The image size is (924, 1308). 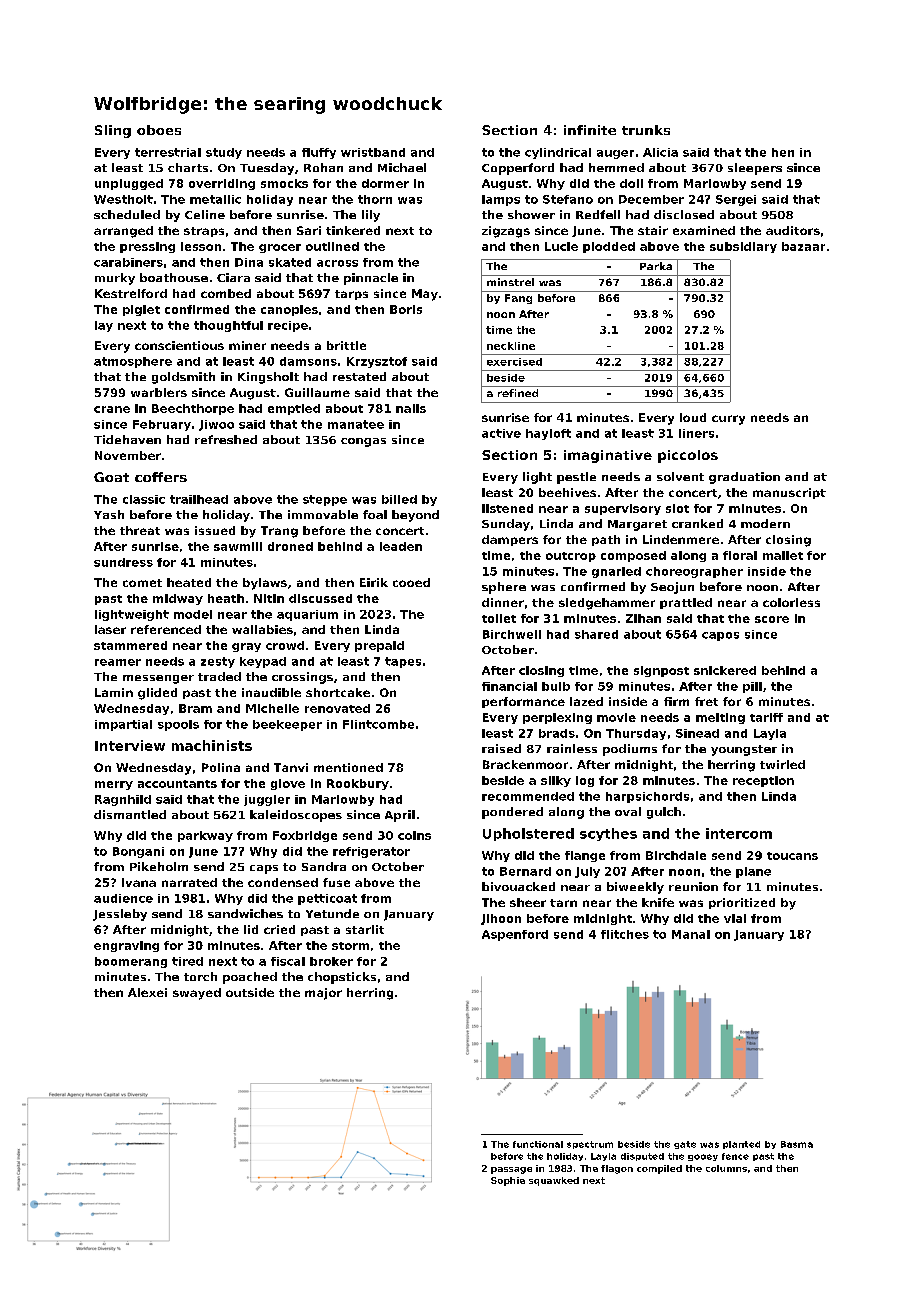 What do you see at coordinates (554, 1181) in the image?
I see `squawked` at bounding box center [554, 1181].
